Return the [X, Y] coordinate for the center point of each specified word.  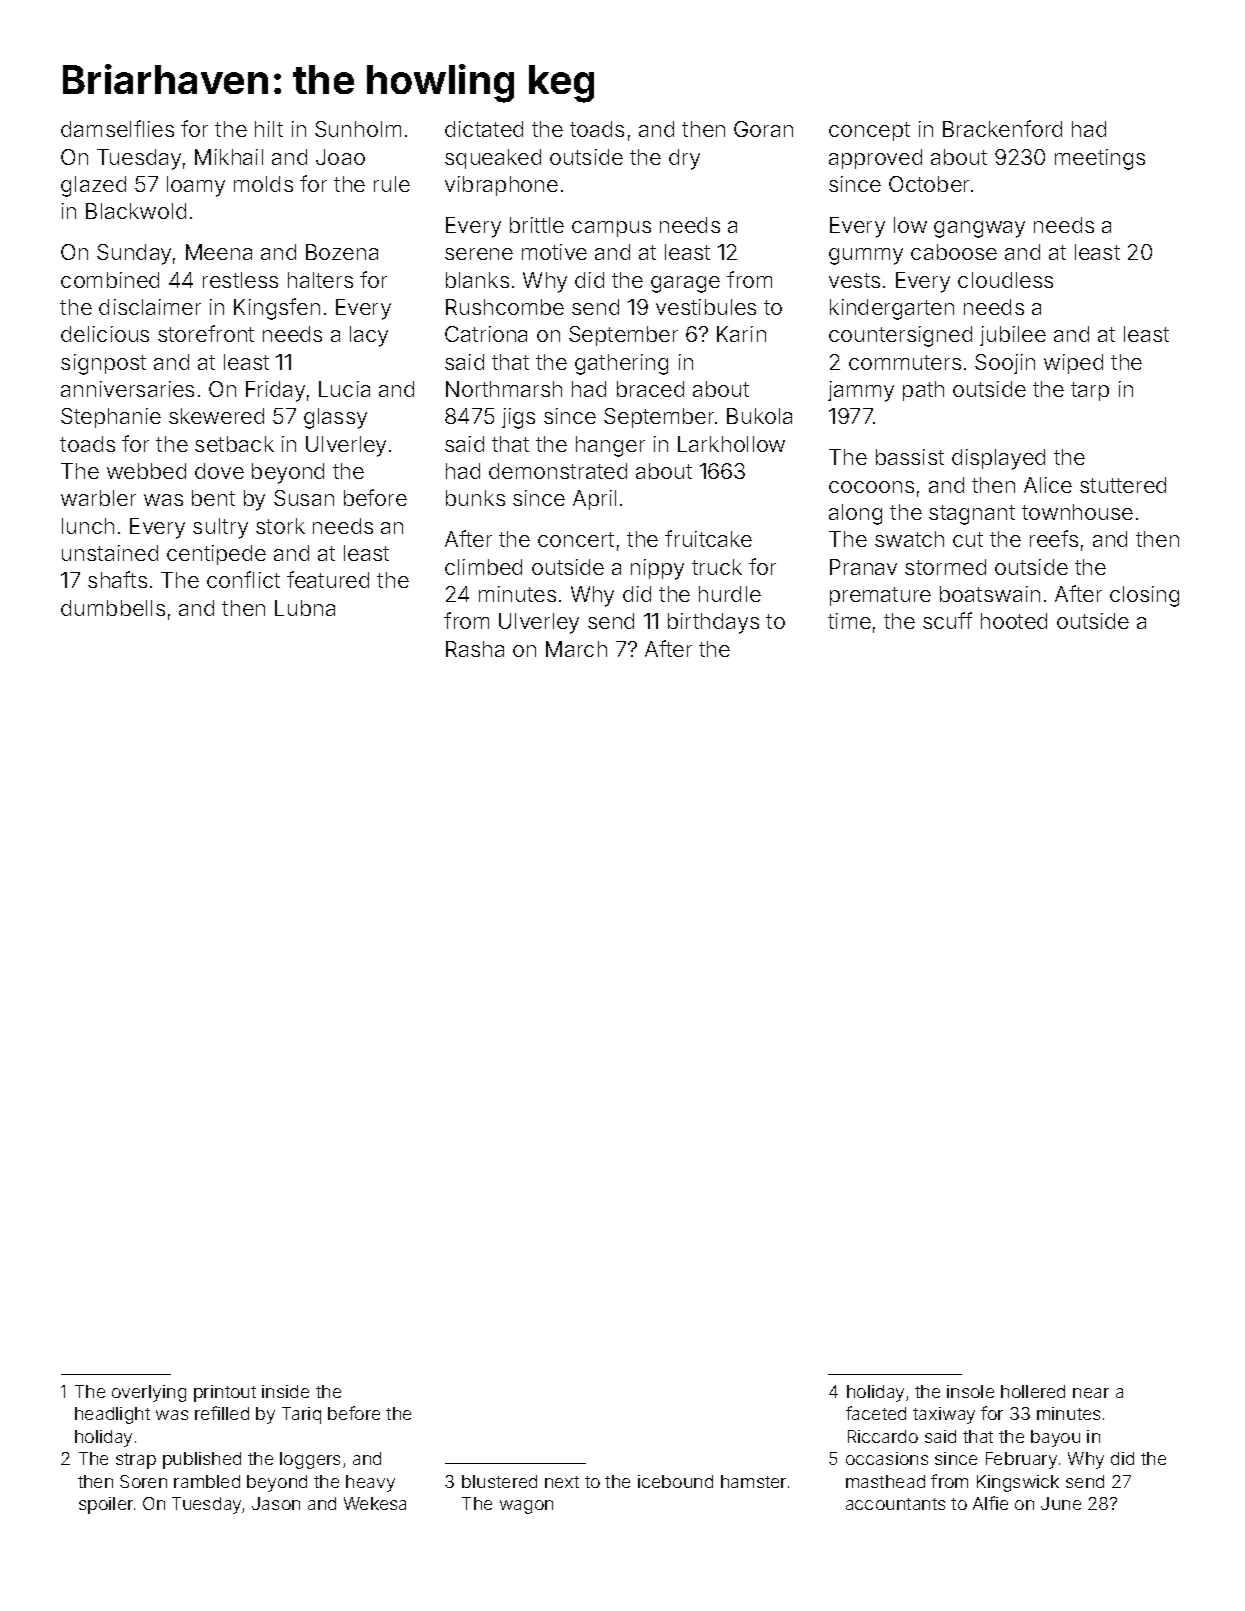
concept [869, 131]
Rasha [475, 649]
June [1061, 1503]
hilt [269, 129]
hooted [1014, 621]
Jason [276, 1503]
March [576, 649]
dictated [484, 129]
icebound [675, 1481]
